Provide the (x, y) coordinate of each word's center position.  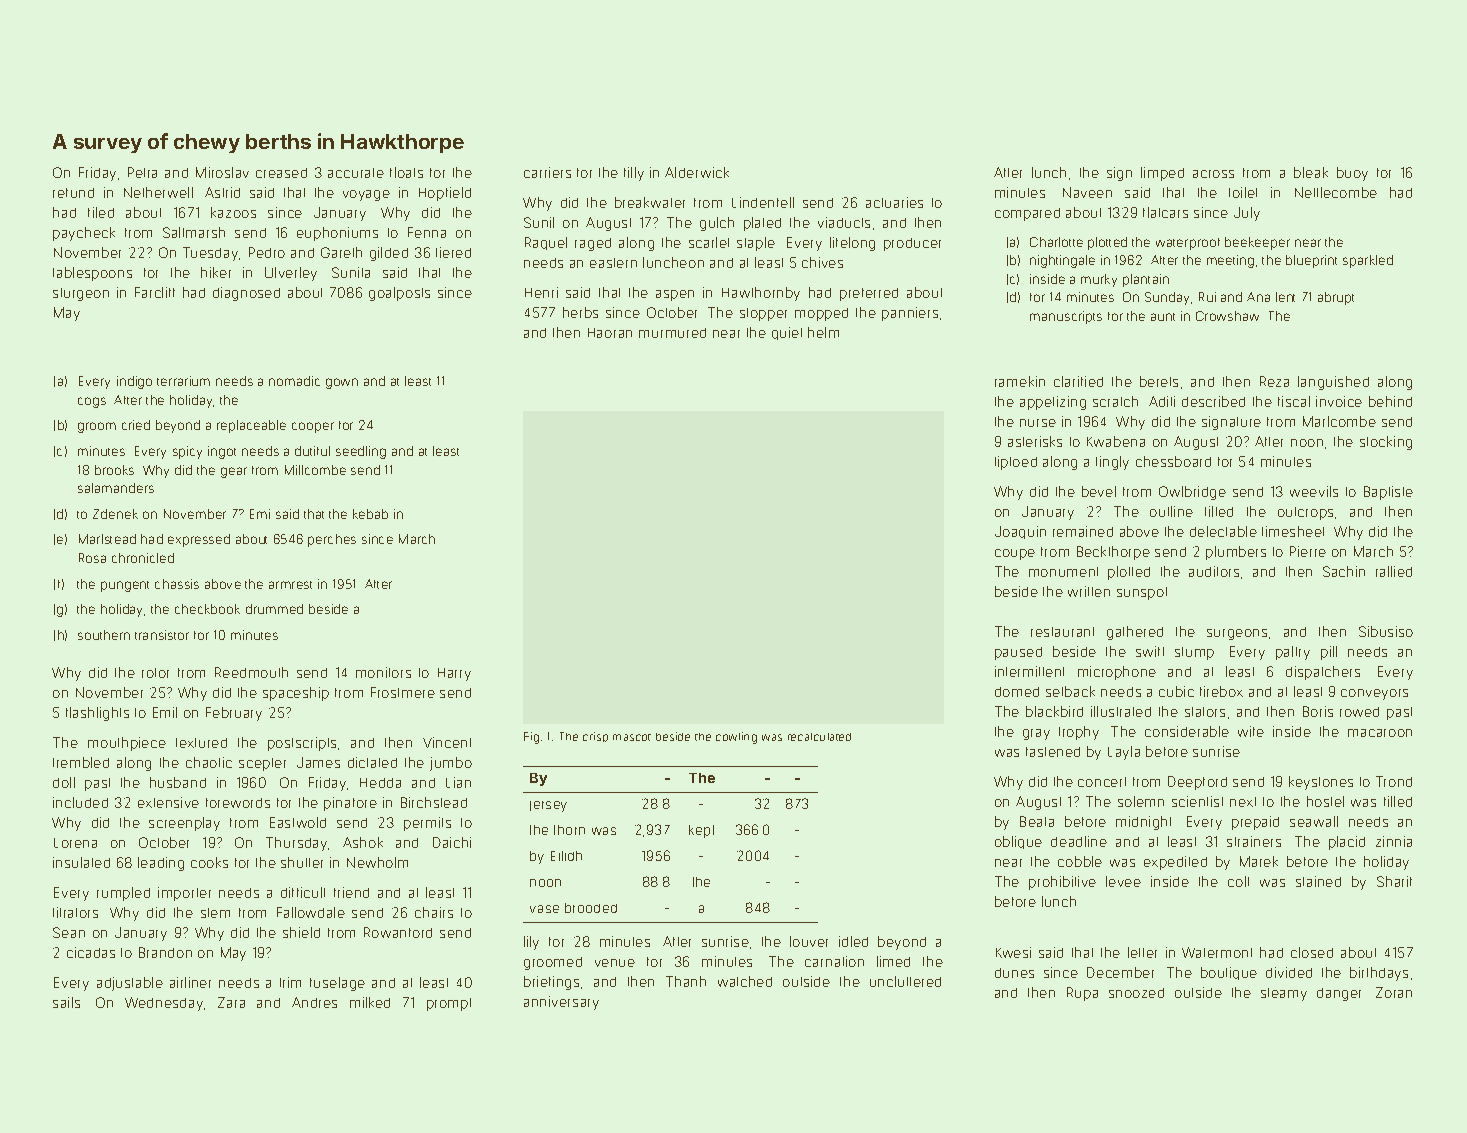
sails (66, 1002)
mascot (632, 737)
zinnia (1394, 841)
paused (1018, 653)
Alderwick (697, 172)
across (1213, 174)
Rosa (92, 558)
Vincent (447, 742)
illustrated (1121, 711)
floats (406, 172)
